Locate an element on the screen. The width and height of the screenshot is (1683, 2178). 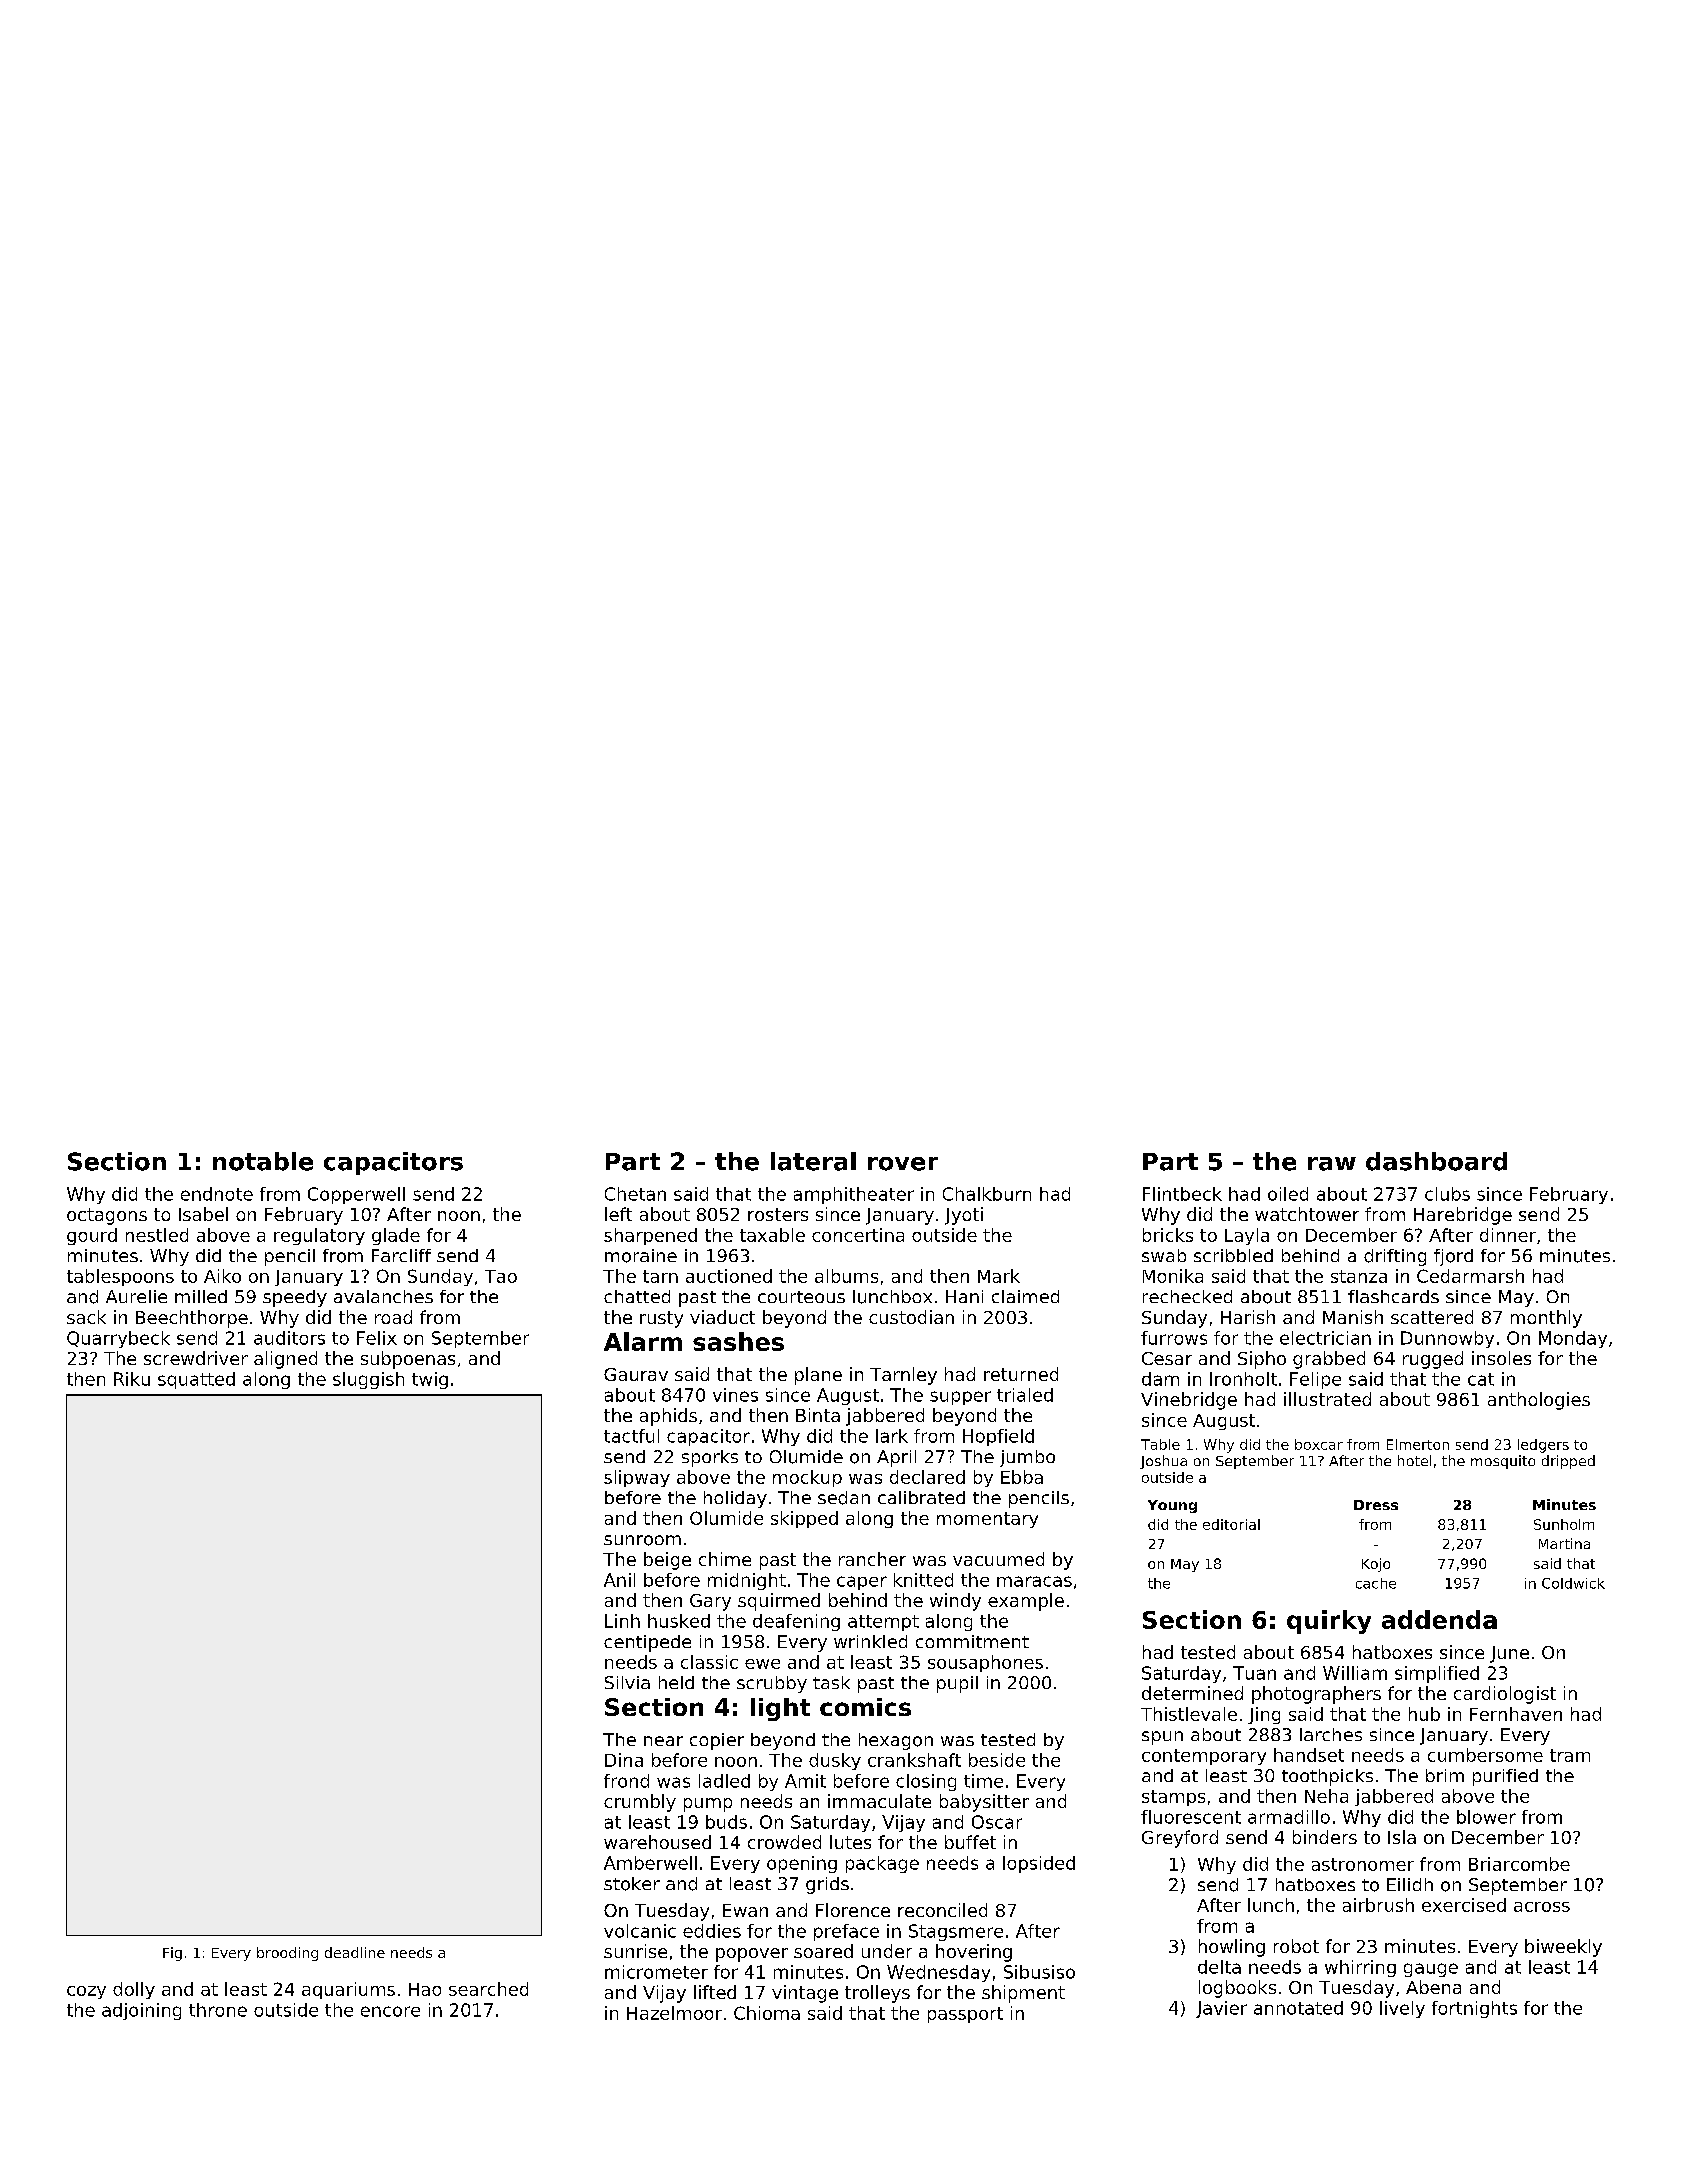
Anil is located at coordinates (619, 1580).
